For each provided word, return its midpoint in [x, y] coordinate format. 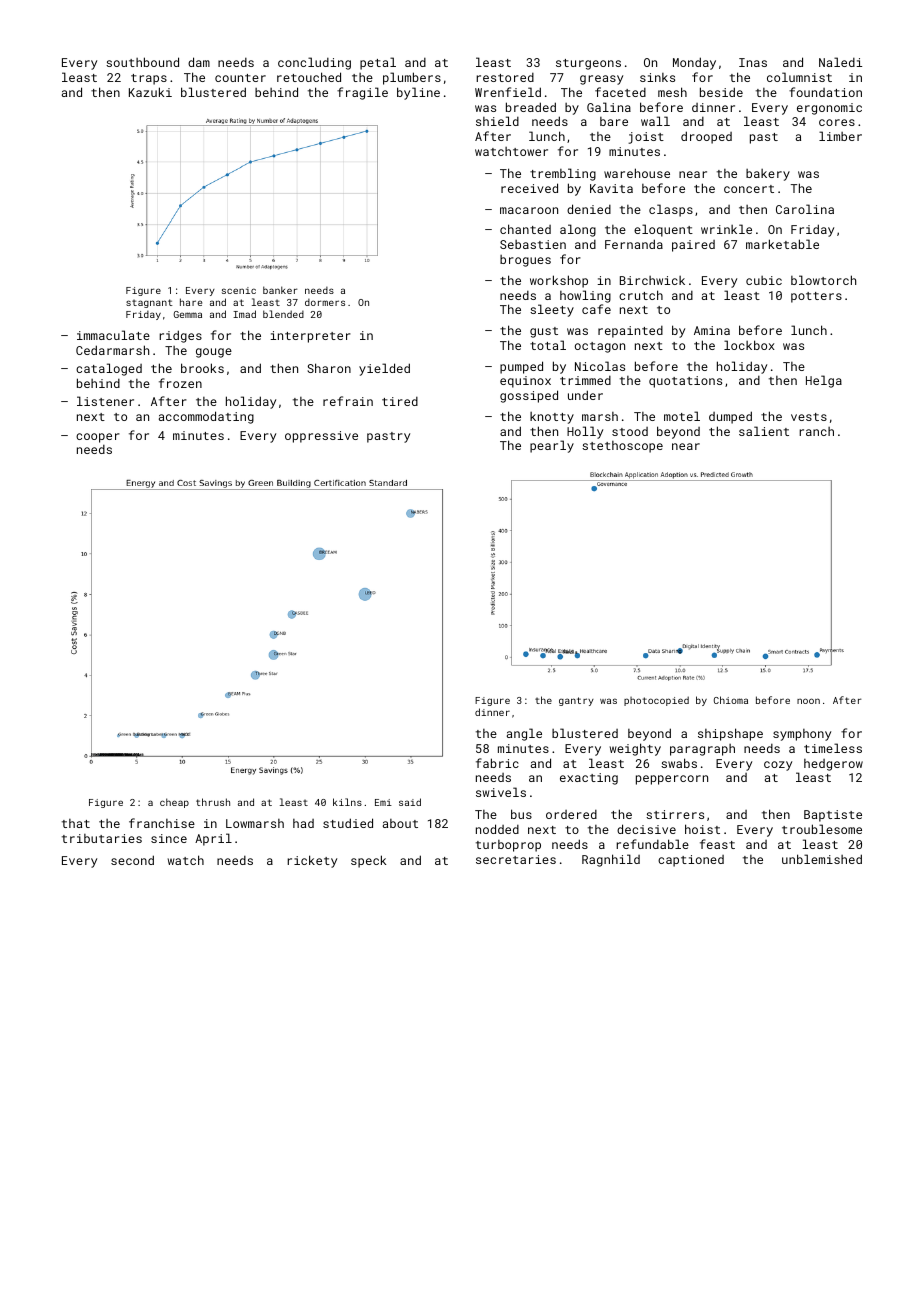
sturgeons [588, 64]
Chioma [731, 700]
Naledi [840, 62]
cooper [98, 438]
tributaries [102, 838]
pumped [521, 367]
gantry [576, 701]
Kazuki [150, 92]
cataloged [109, 369]
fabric [497, 763]
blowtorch [823, 280]
